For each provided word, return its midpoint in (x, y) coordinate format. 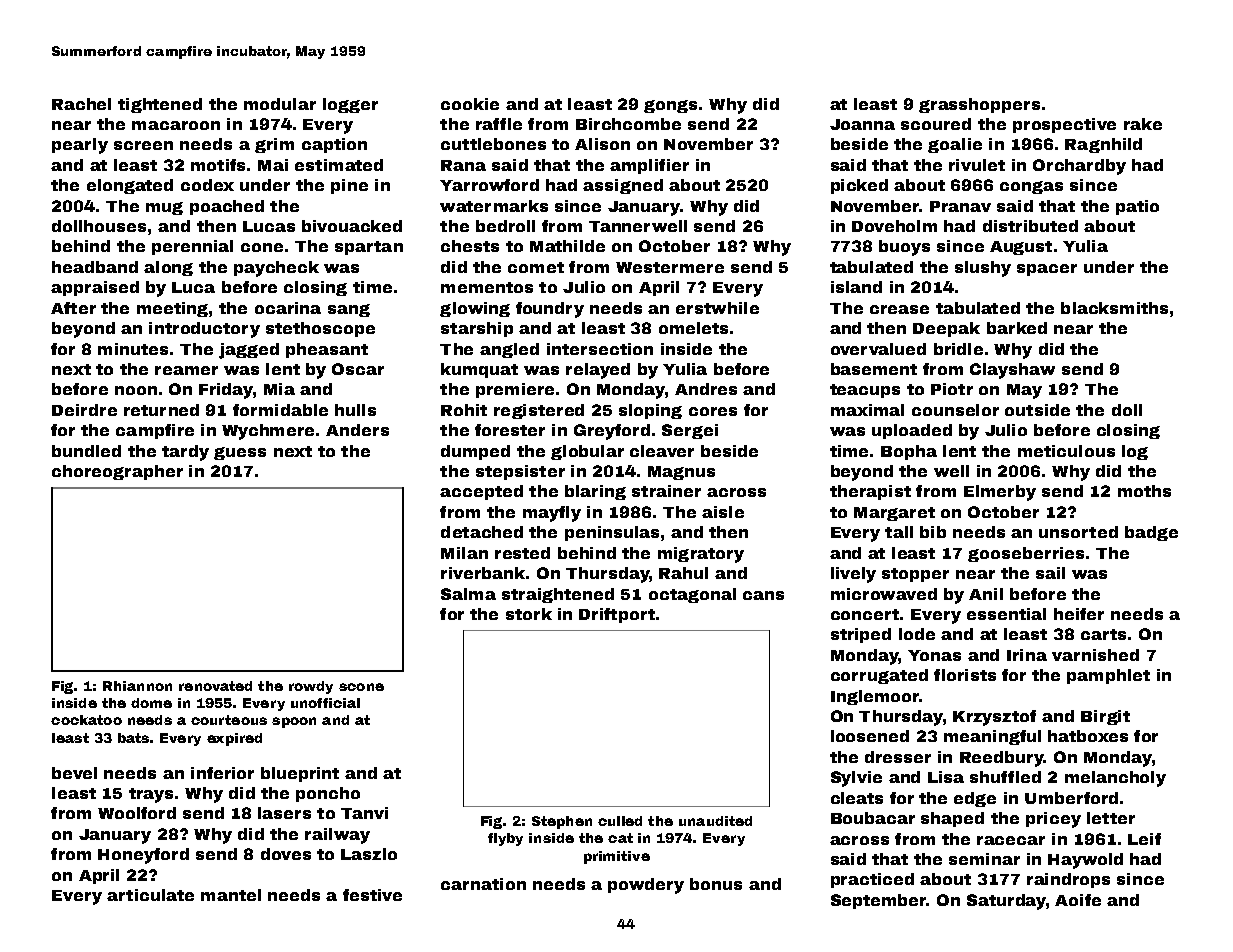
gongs (670, 106)
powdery (646, 886)
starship (477, 329)
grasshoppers (979, 105)
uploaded (912, 431)
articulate (150, 895)
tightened (160, 105)
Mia (279, 389)
